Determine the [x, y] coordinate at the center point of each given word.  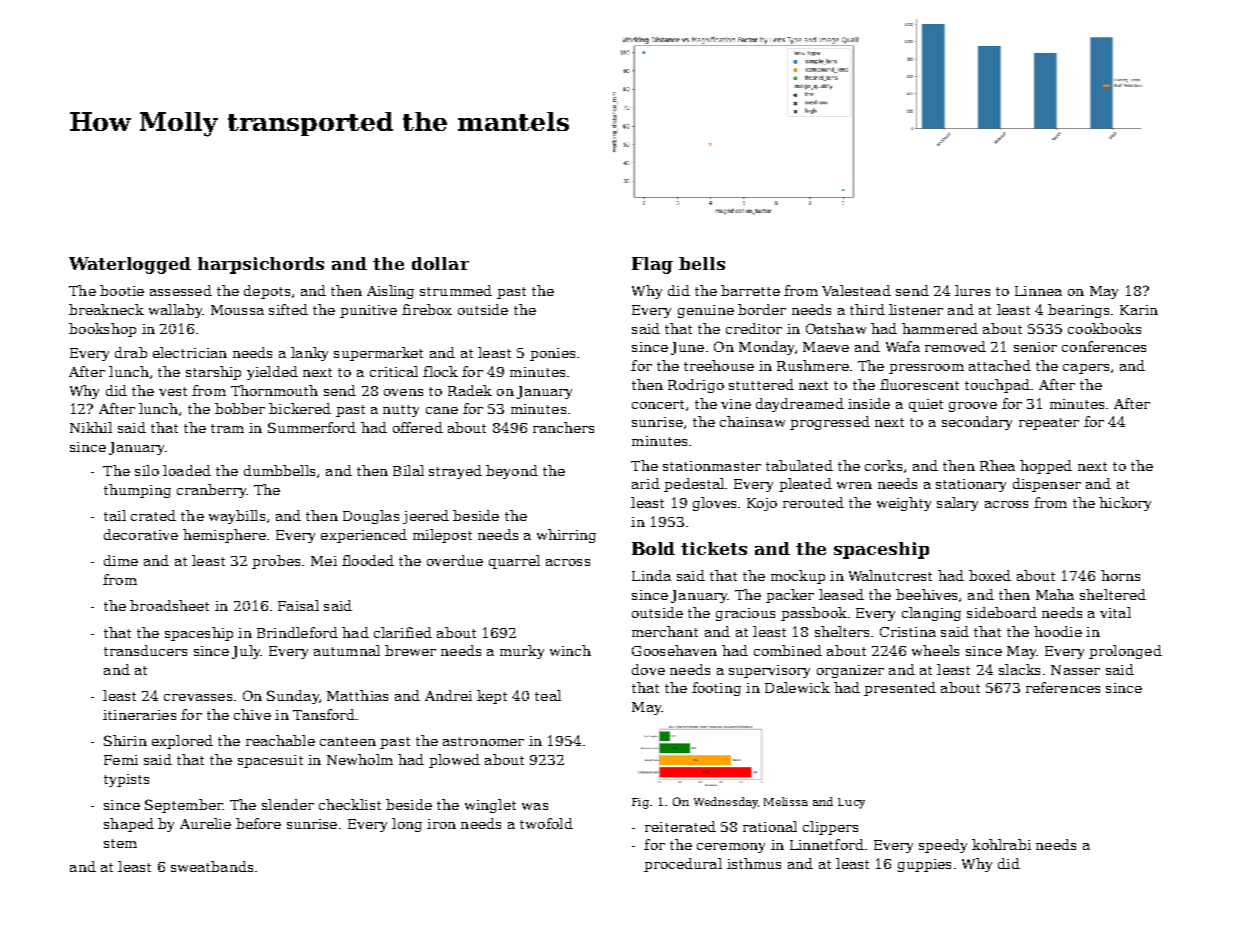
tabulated [799, 465]
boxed [990, 575]
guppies [924, 865]
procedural [683, 865]
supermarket [378, 354]
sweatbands [212, 866]
